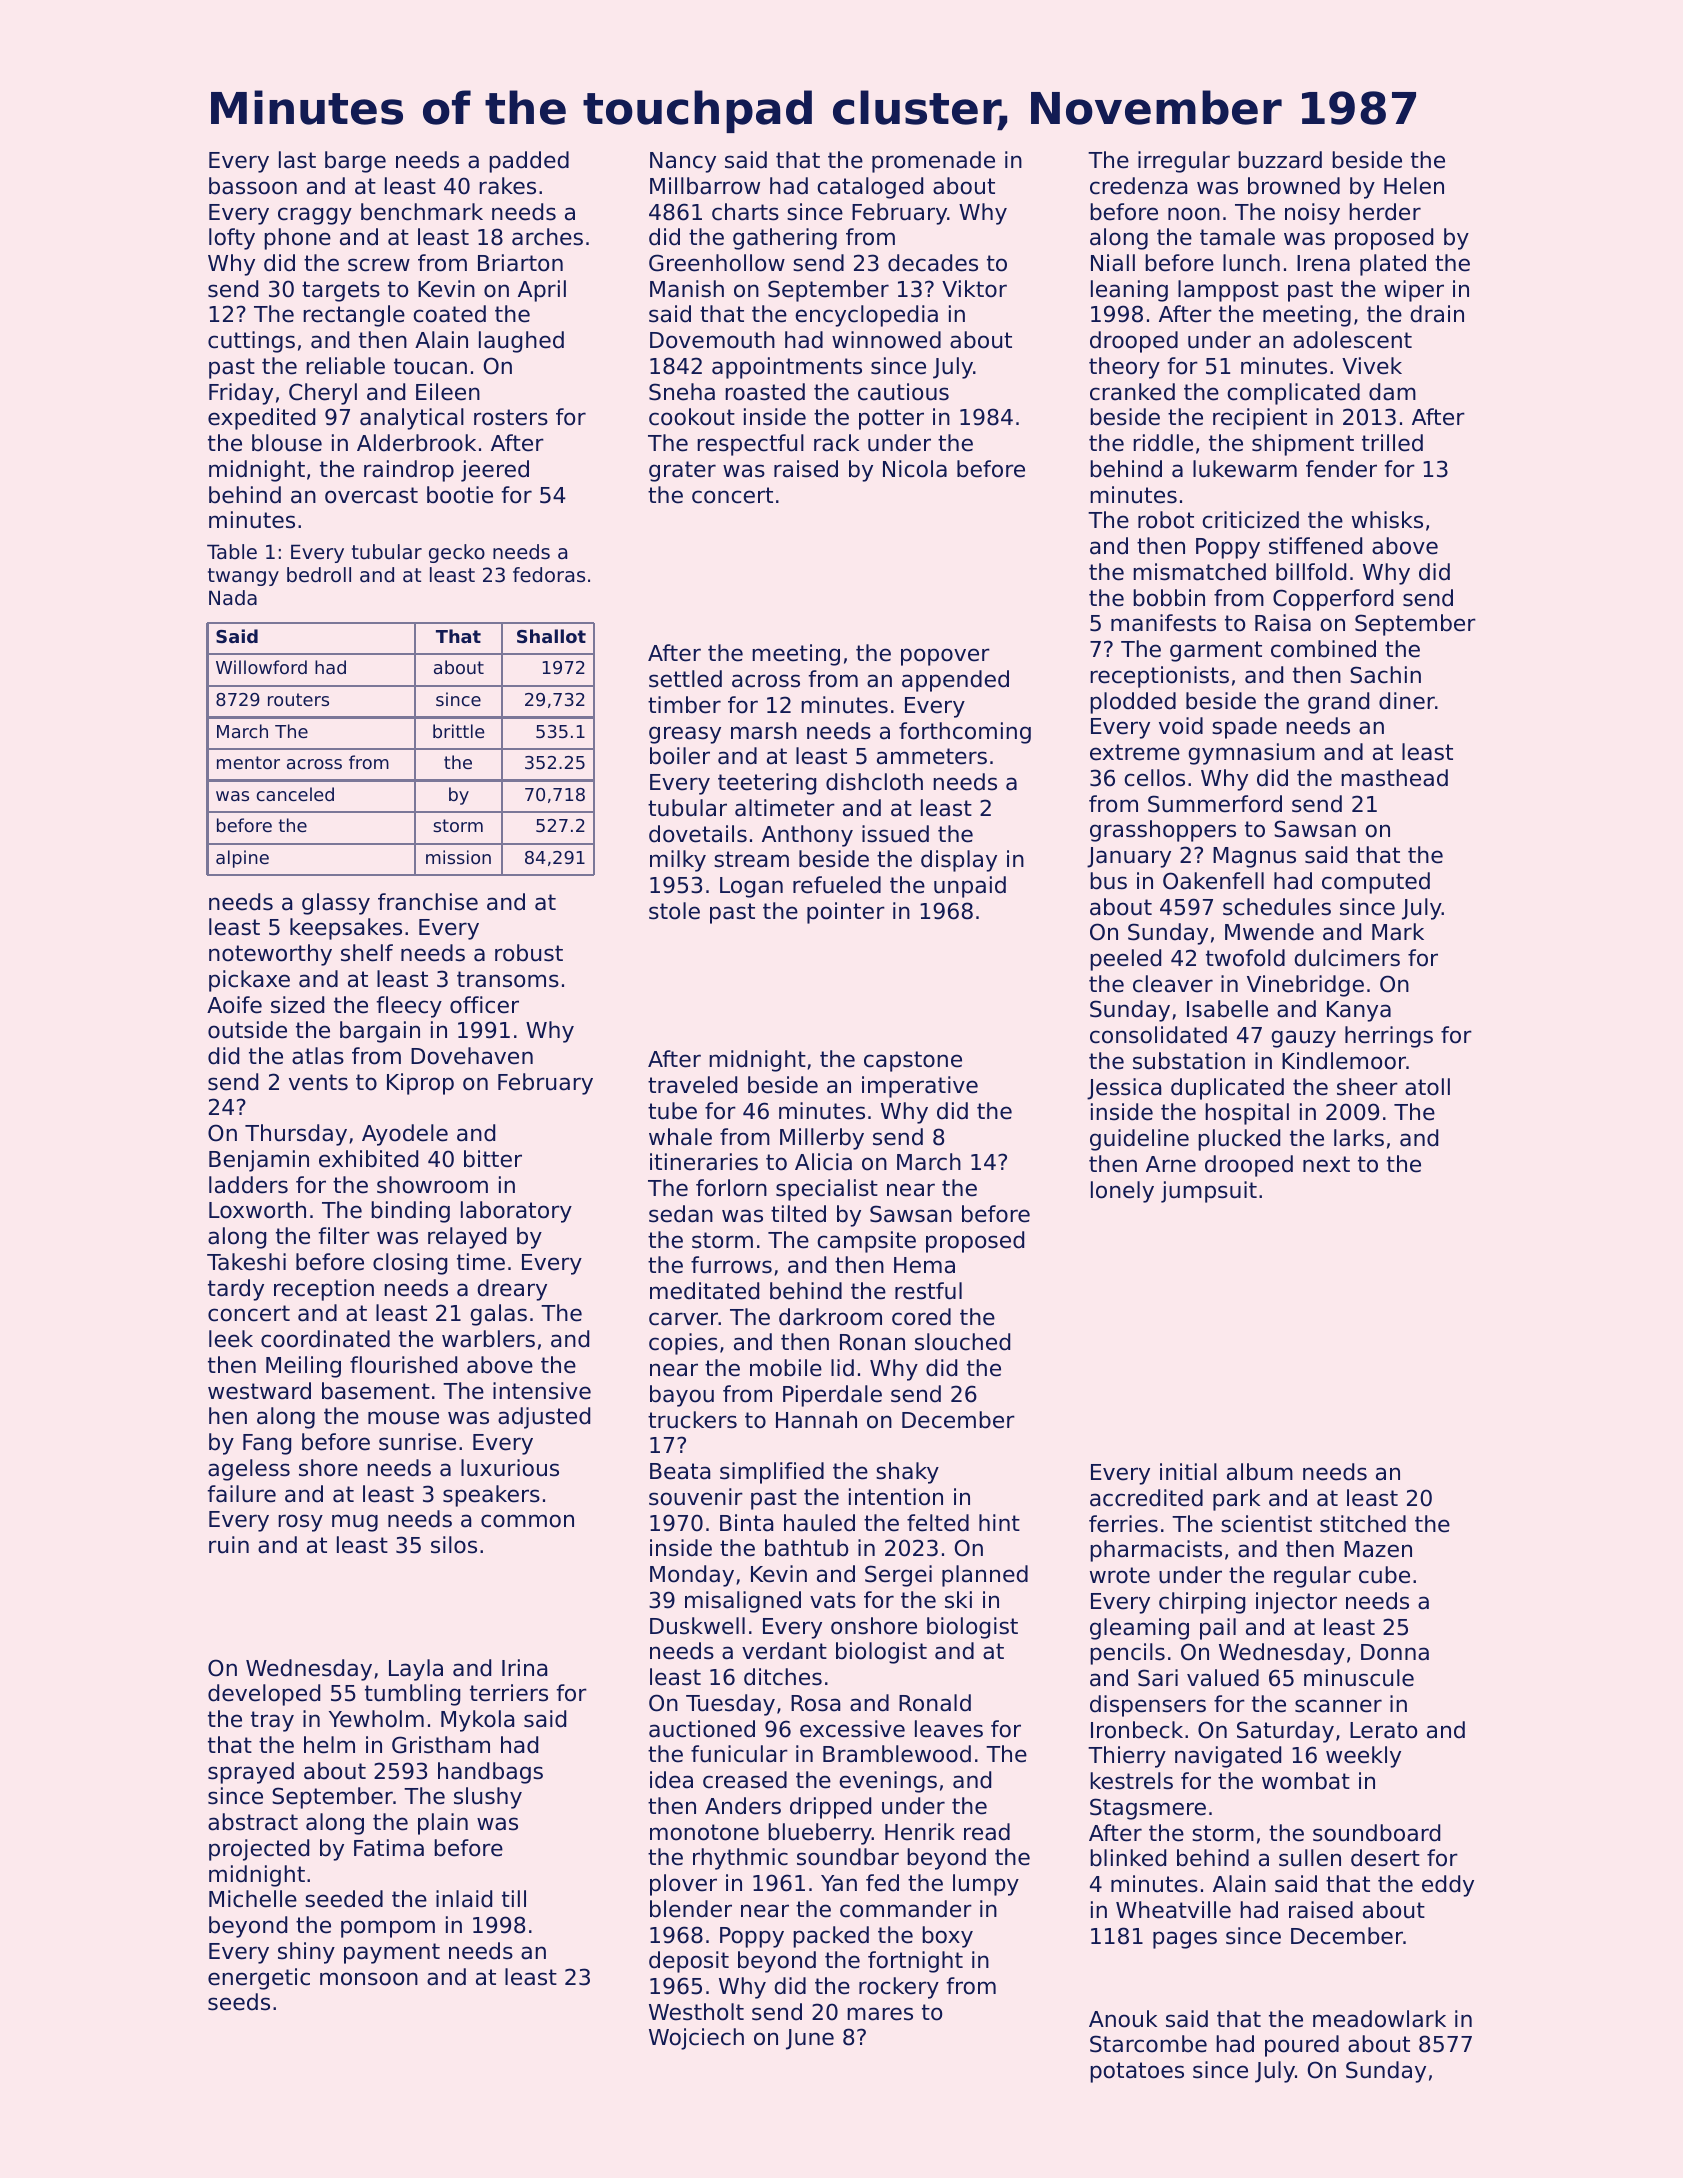 The image size is (1683, 2178). What do you see at coordinates (367, 953) in the document?
I see `shelf` at bounding box center [367, 953].
